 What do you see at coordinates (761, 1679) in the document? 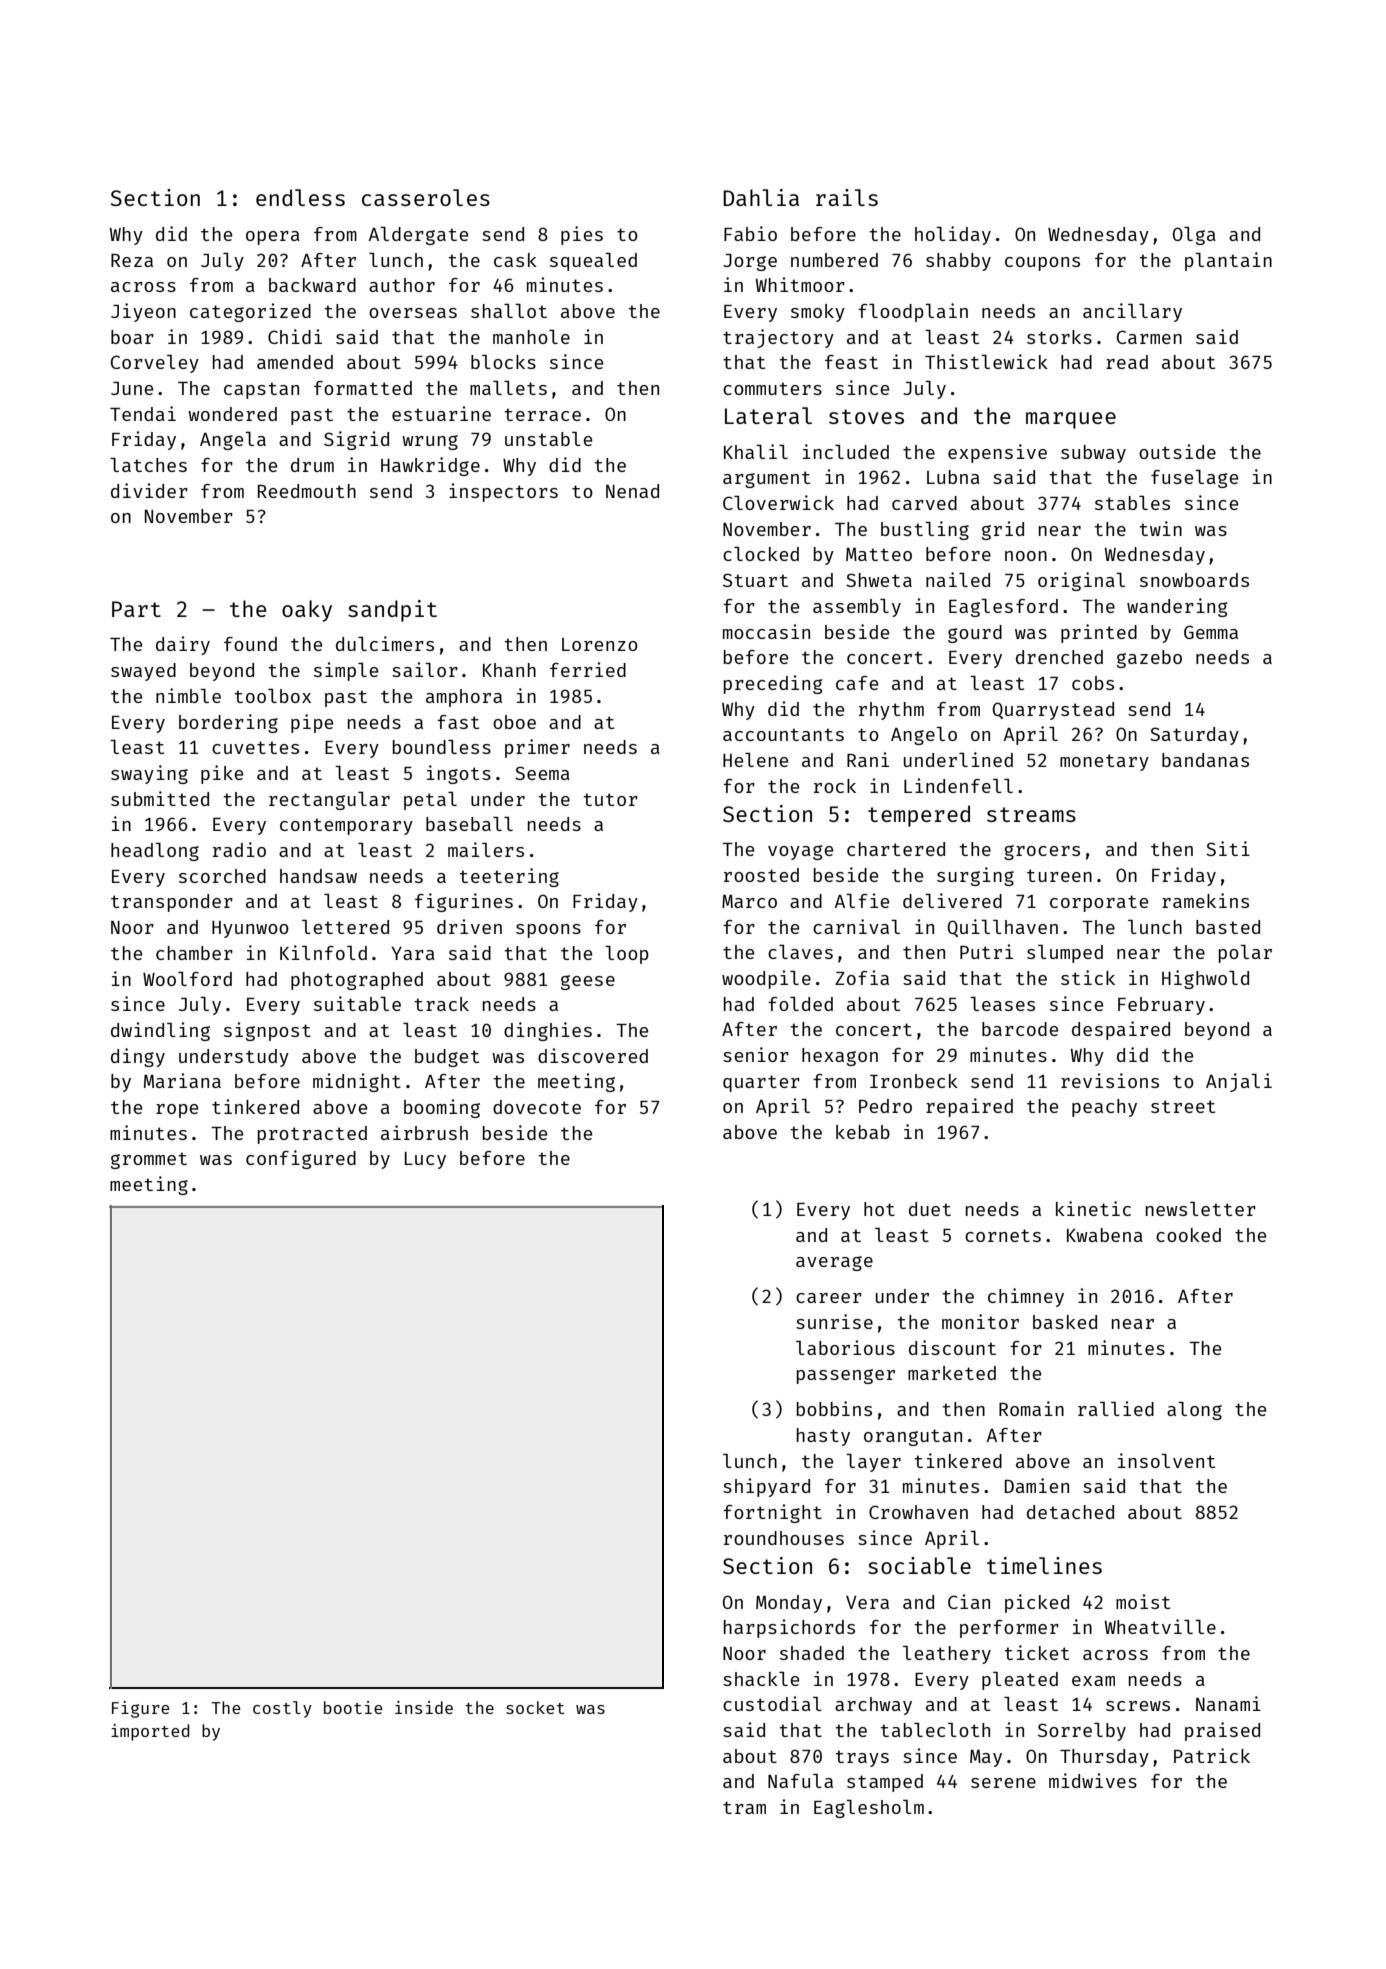
I see `shackle` at bounding box center [761, 1679].
